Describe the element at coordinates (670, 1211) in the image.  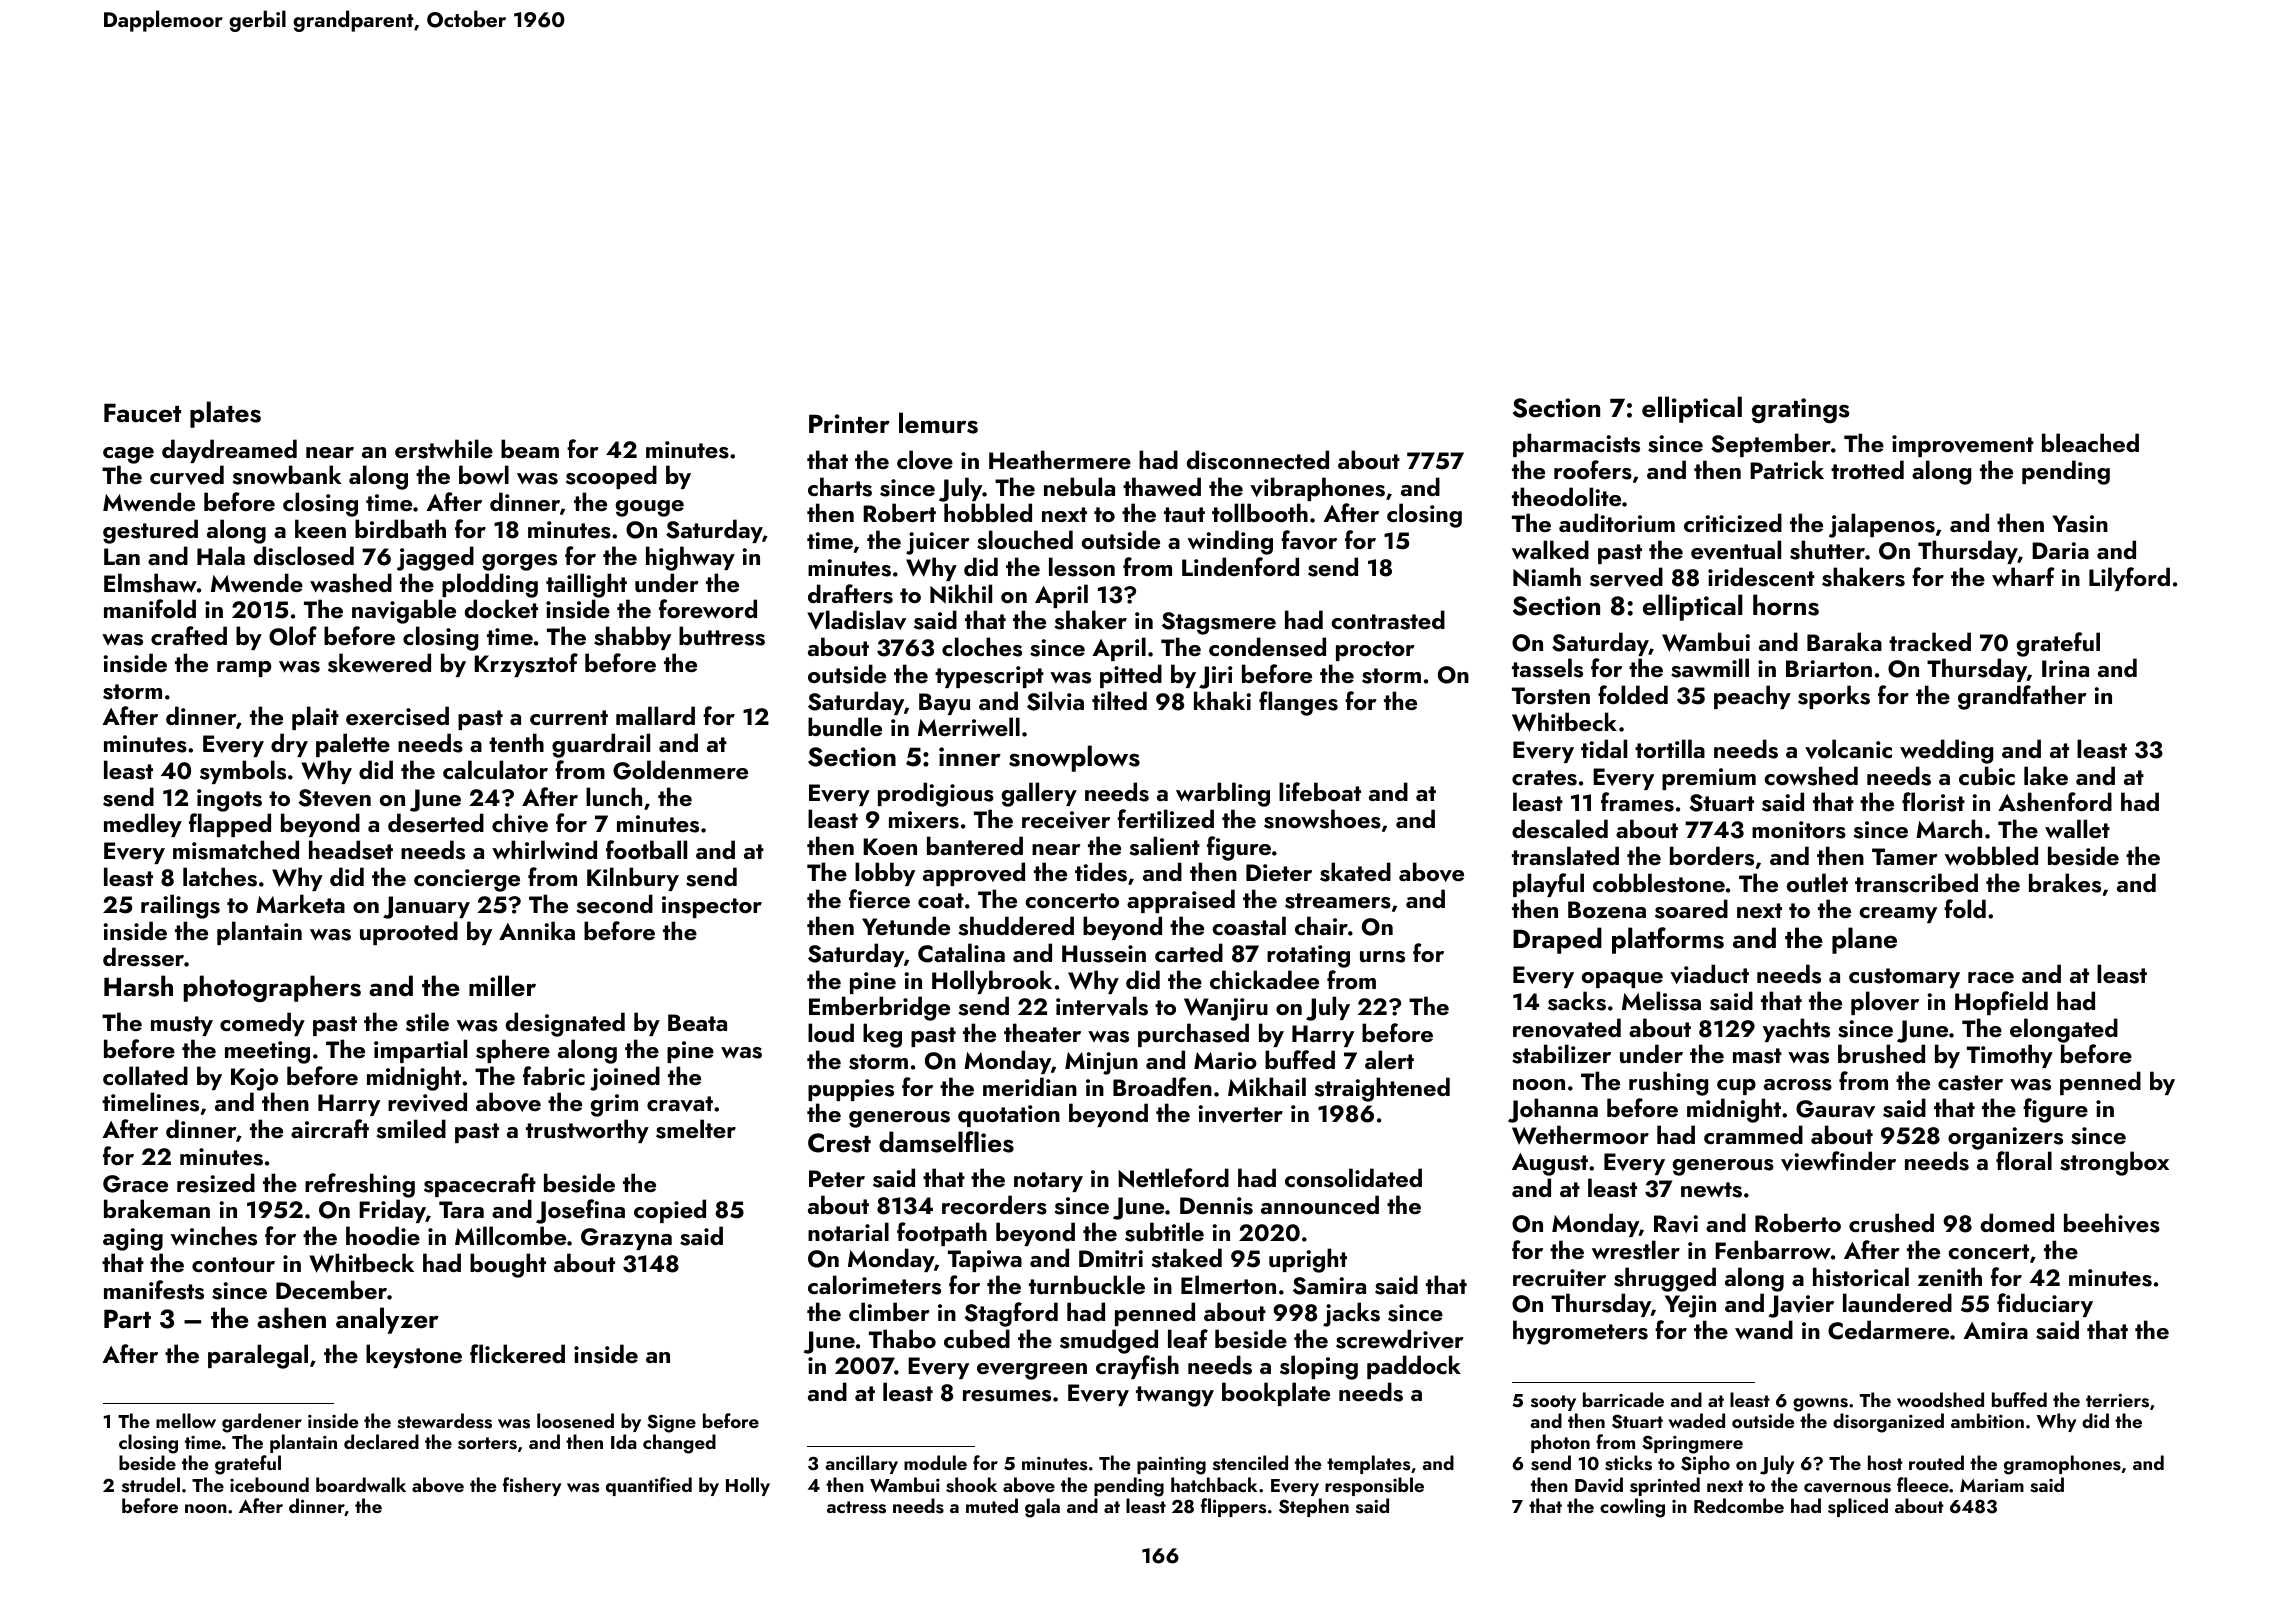
I see `copied` at that location.
